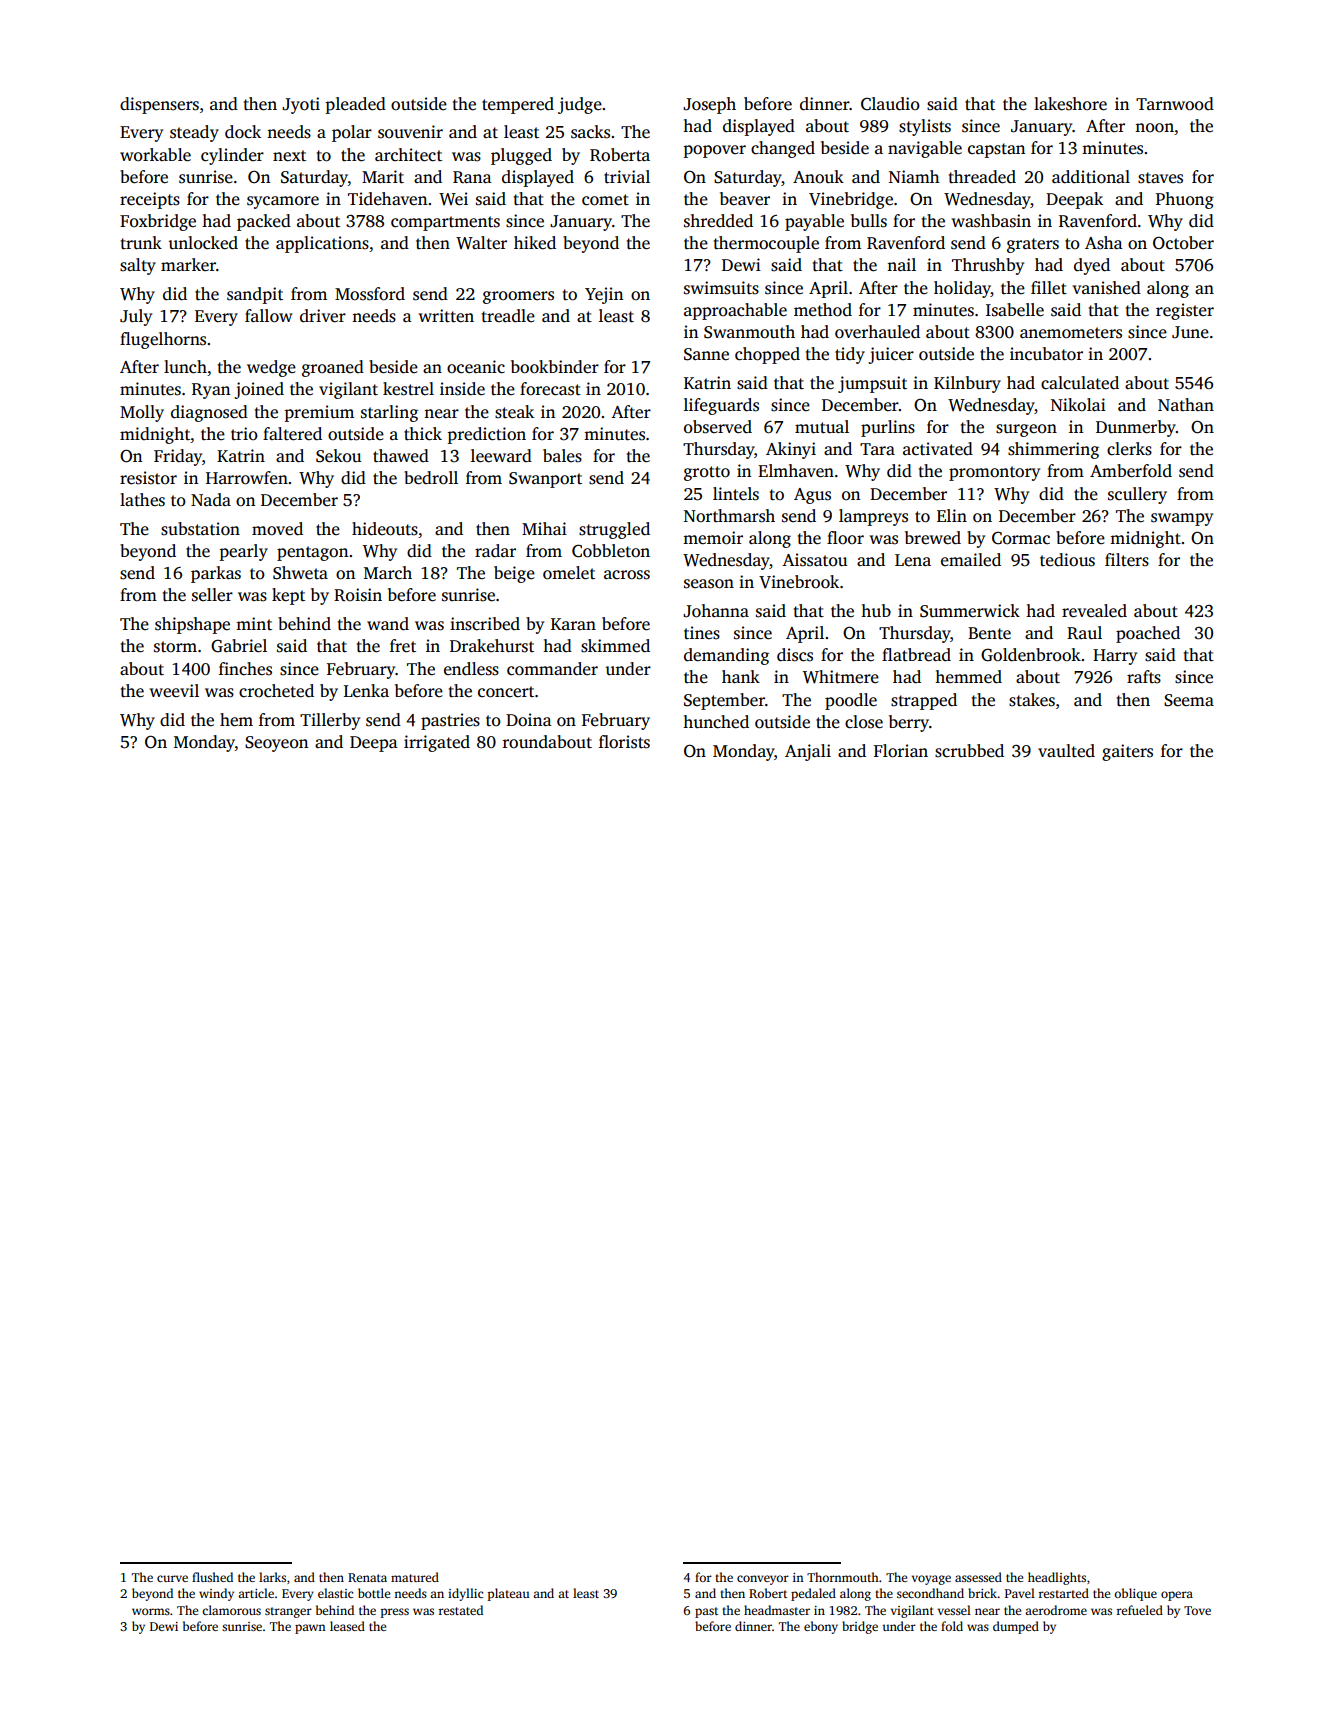 The width and height of the screenshot is (1334, 1727). I want to click on lifeguards, so click(721, 406).
